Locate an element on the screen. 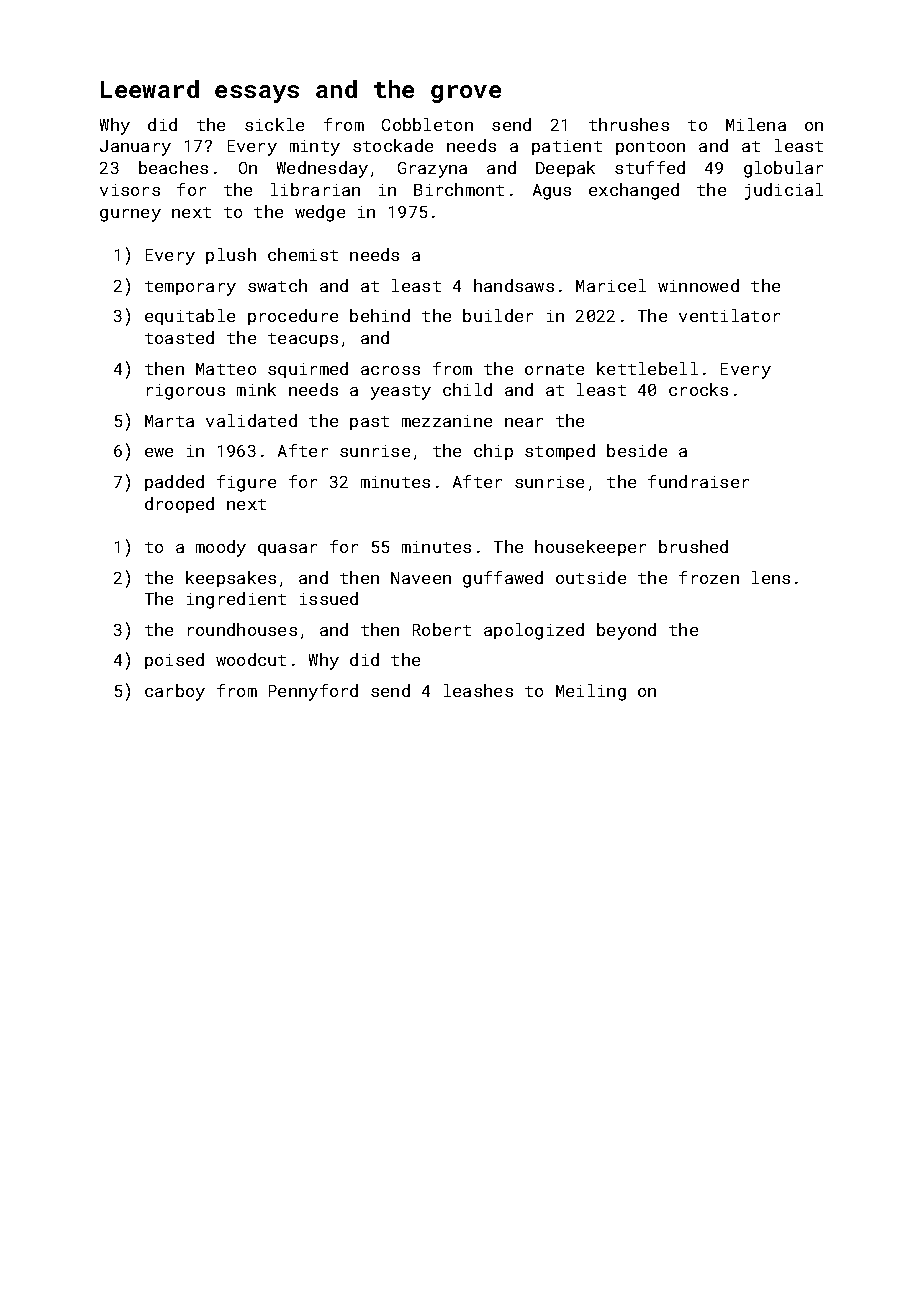 Image resolution: width=924 pixels, height=1314 pixels. guffawed is located at coordinates (503, 579).
